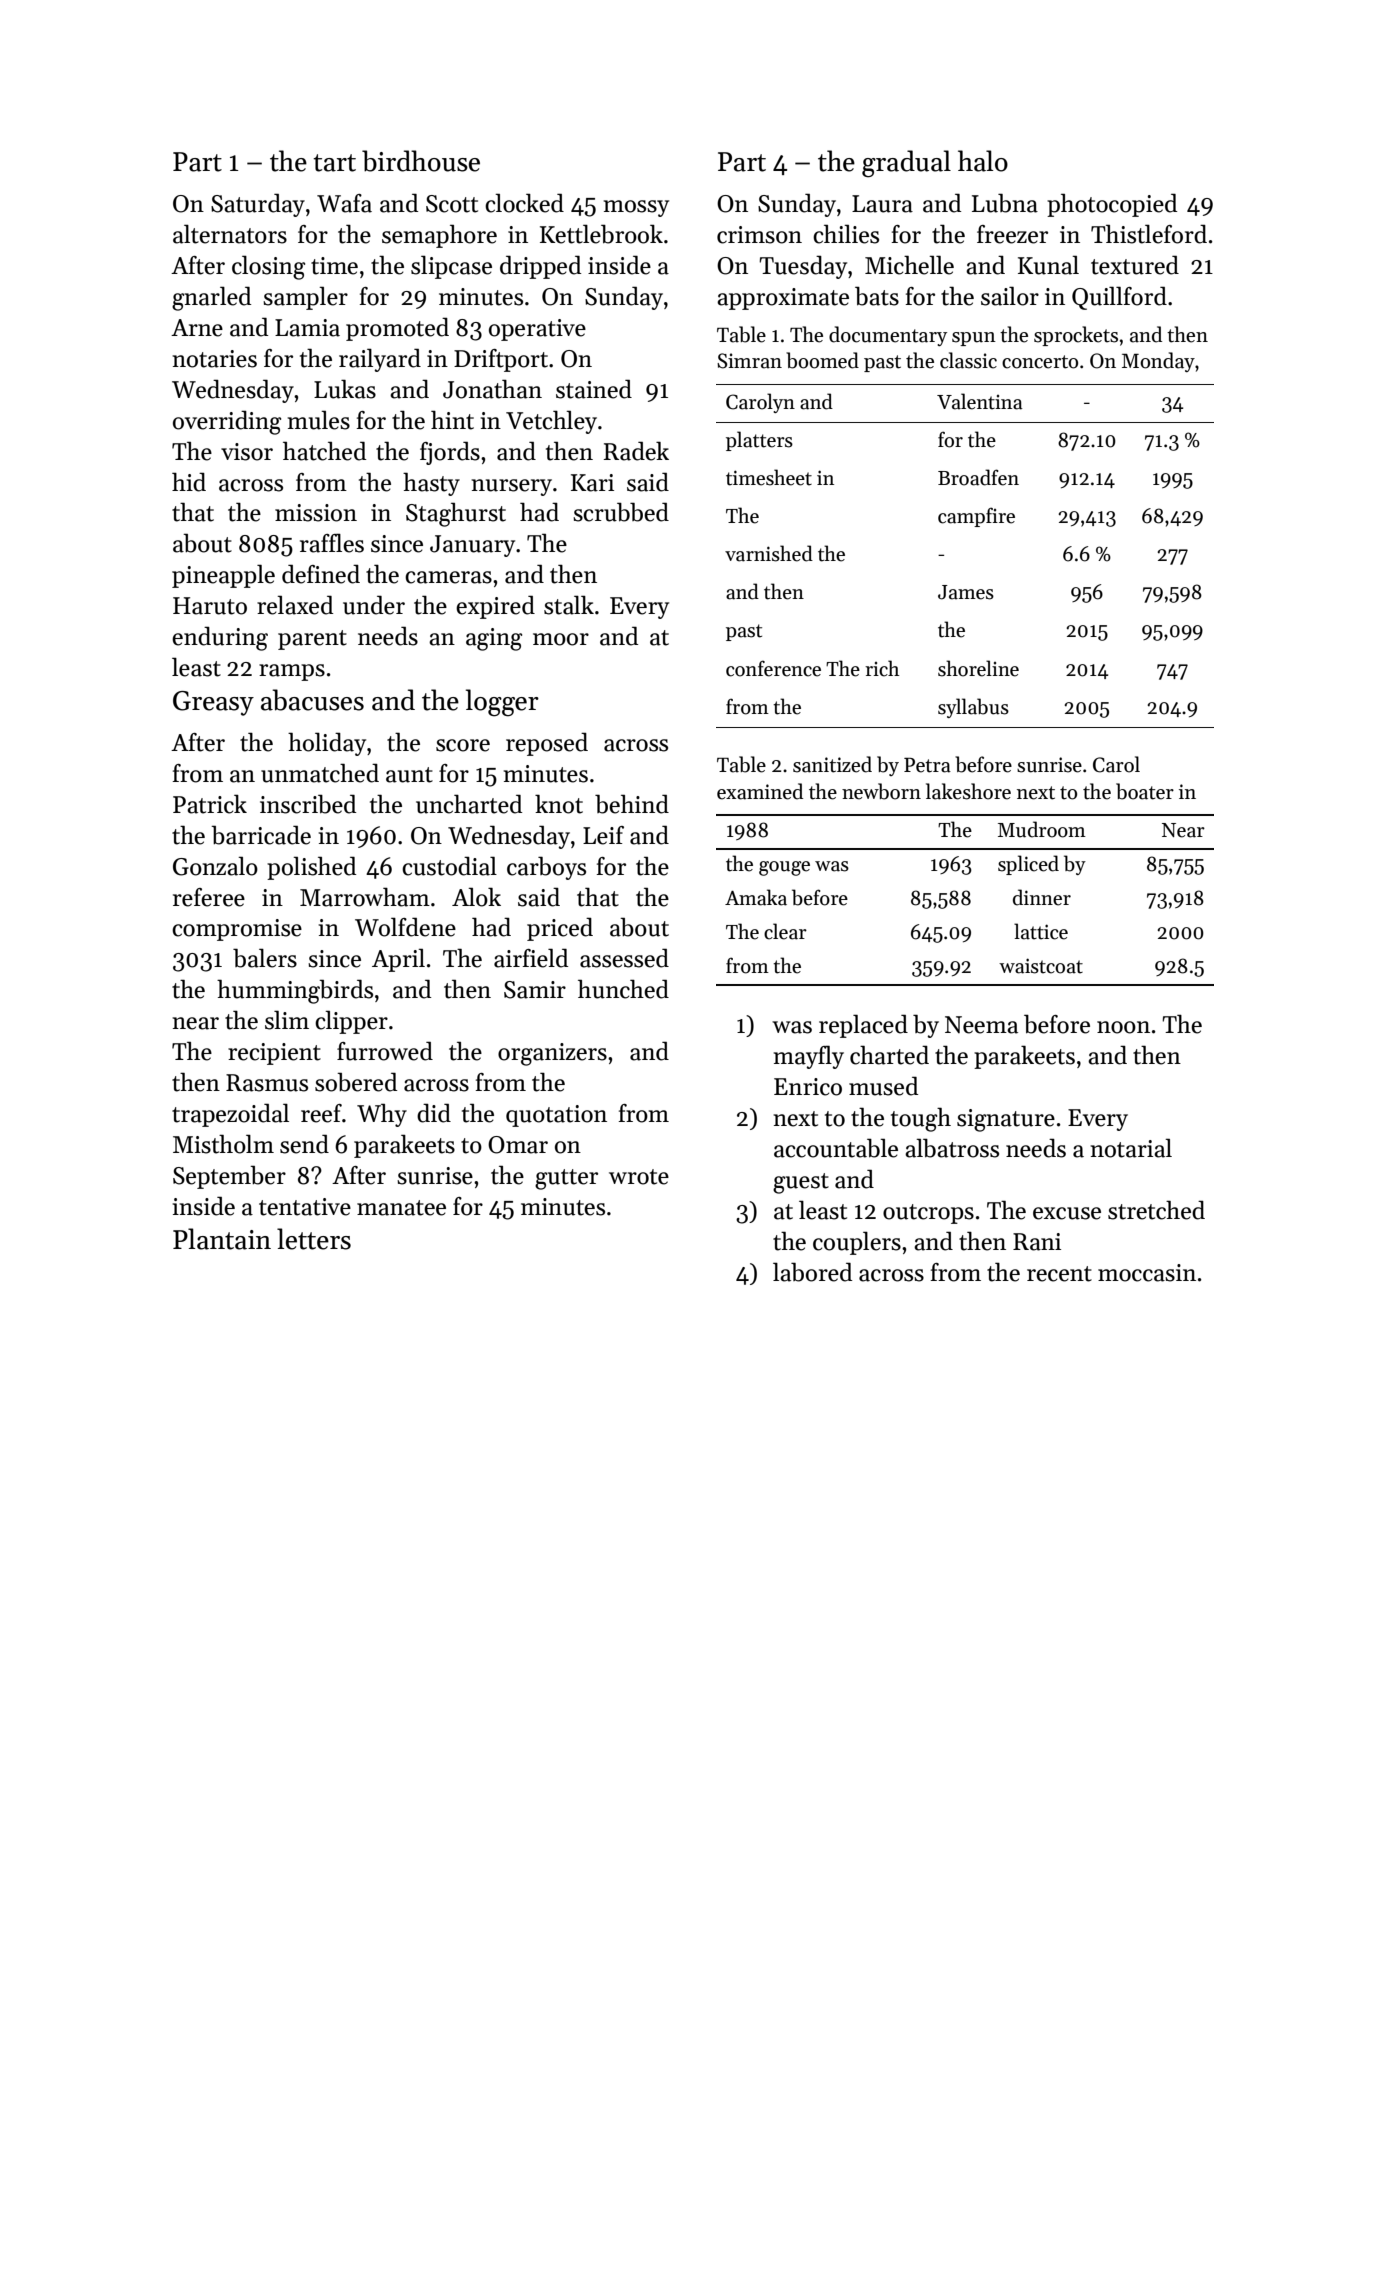  I want to click on Enrico, so click(808, 1087).
